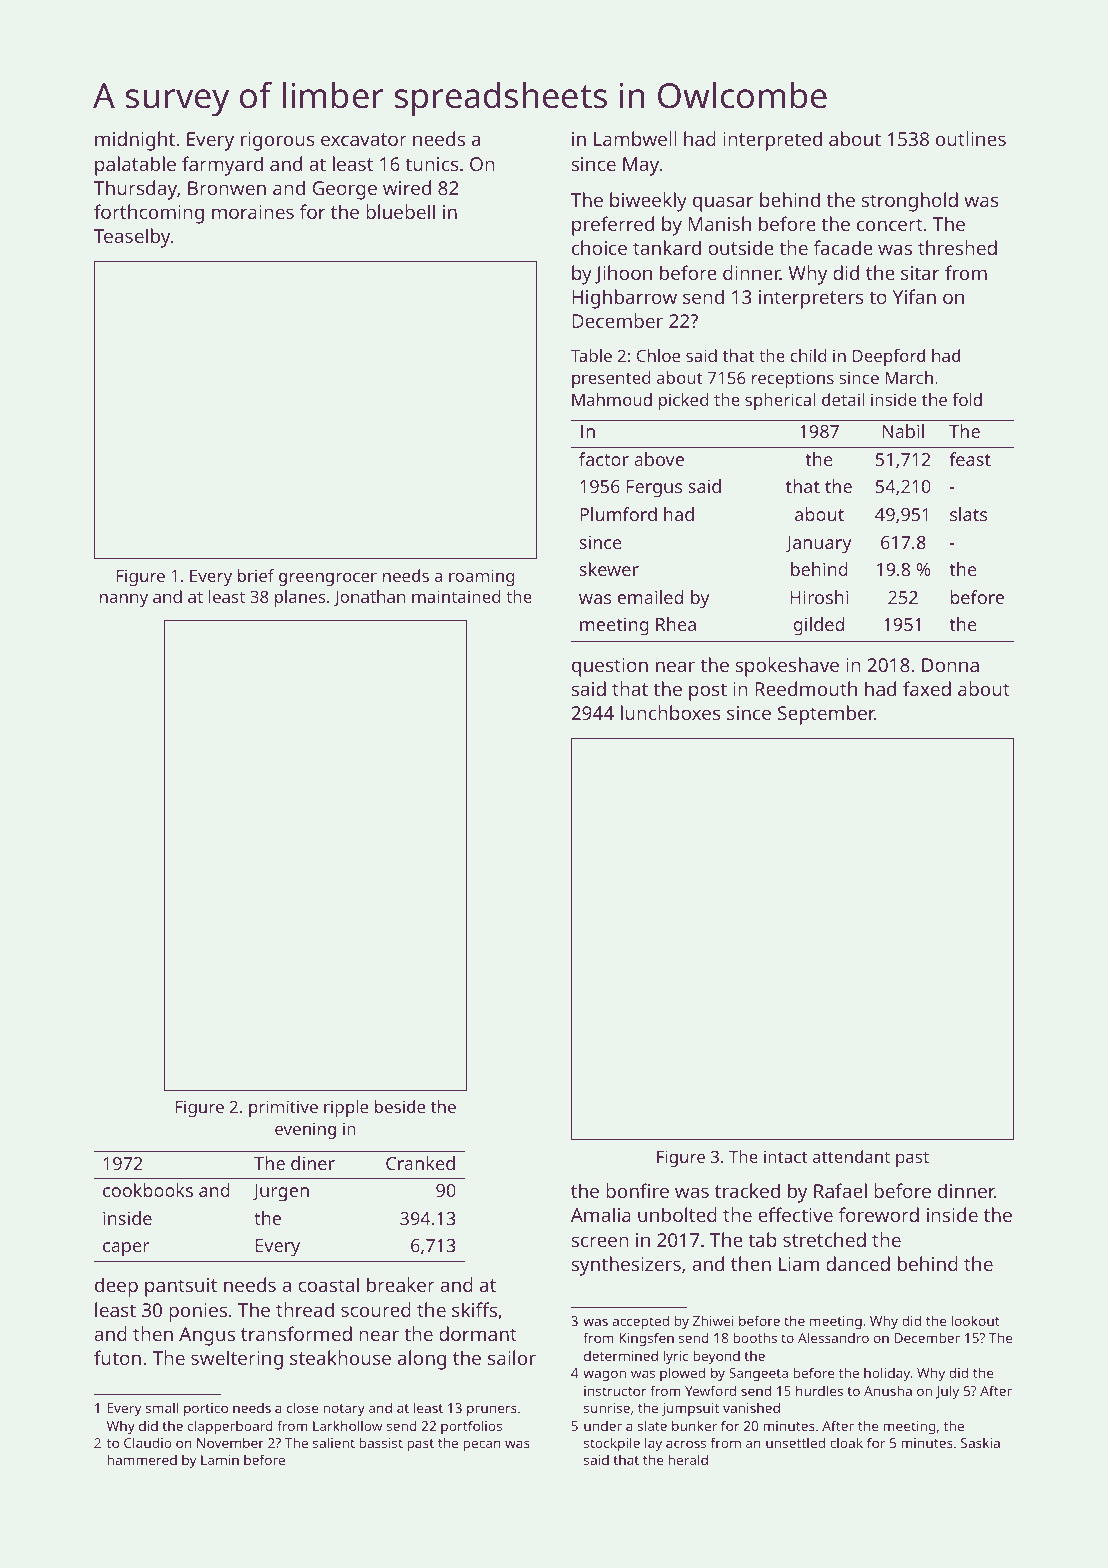 Image resolution: width=1108 pixels, height=1568 pixels. Describe the element at coordinates (283, 1108) in the page. I see `primitive` at that location.
